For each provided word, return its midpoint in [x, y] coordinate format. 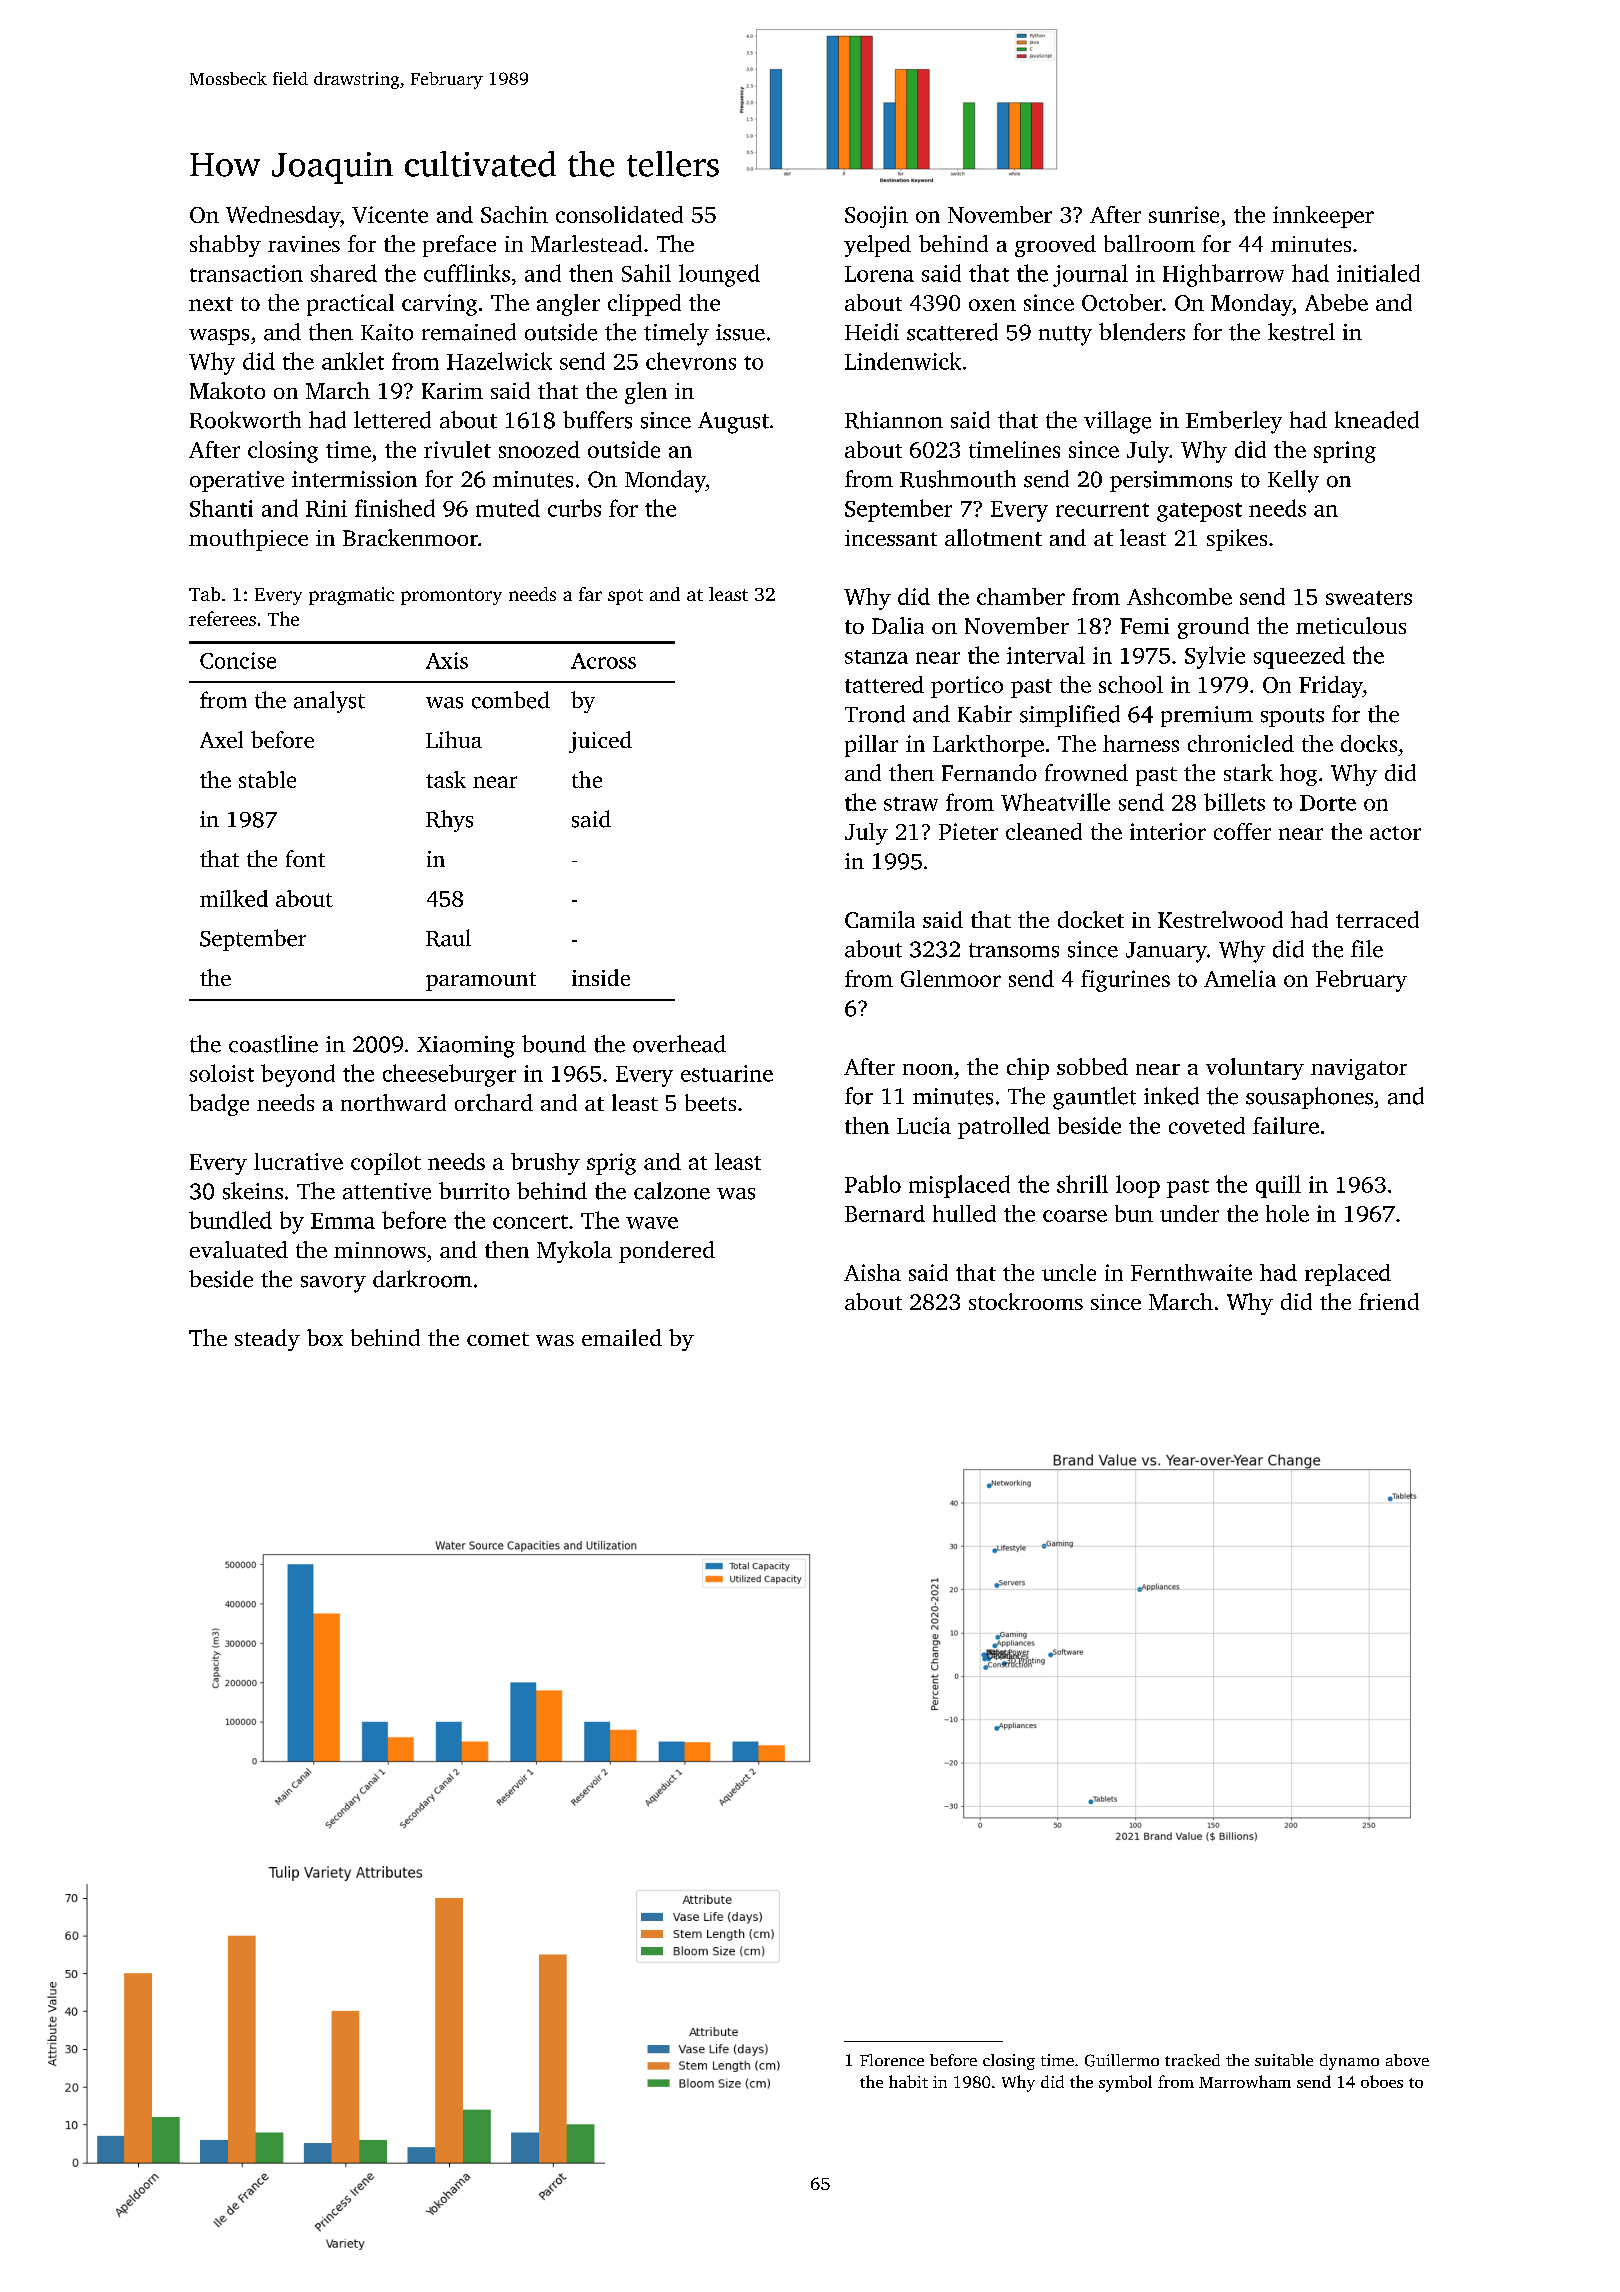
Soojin [876, 217]
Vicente [390, 214]
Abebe [1336, 302]
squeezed [1299, 657]
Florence [892, 2060]
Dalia [898, 625]
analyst [329, 702]
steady [267, 1340]
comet [498, 1339]
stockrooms [1026, 1301]
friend [1389, 1301]
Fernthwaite [1191, 1272]
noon [928, 1069]
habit [908, 2081]
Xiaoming [466, 1047]
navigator [1359, 1069]
